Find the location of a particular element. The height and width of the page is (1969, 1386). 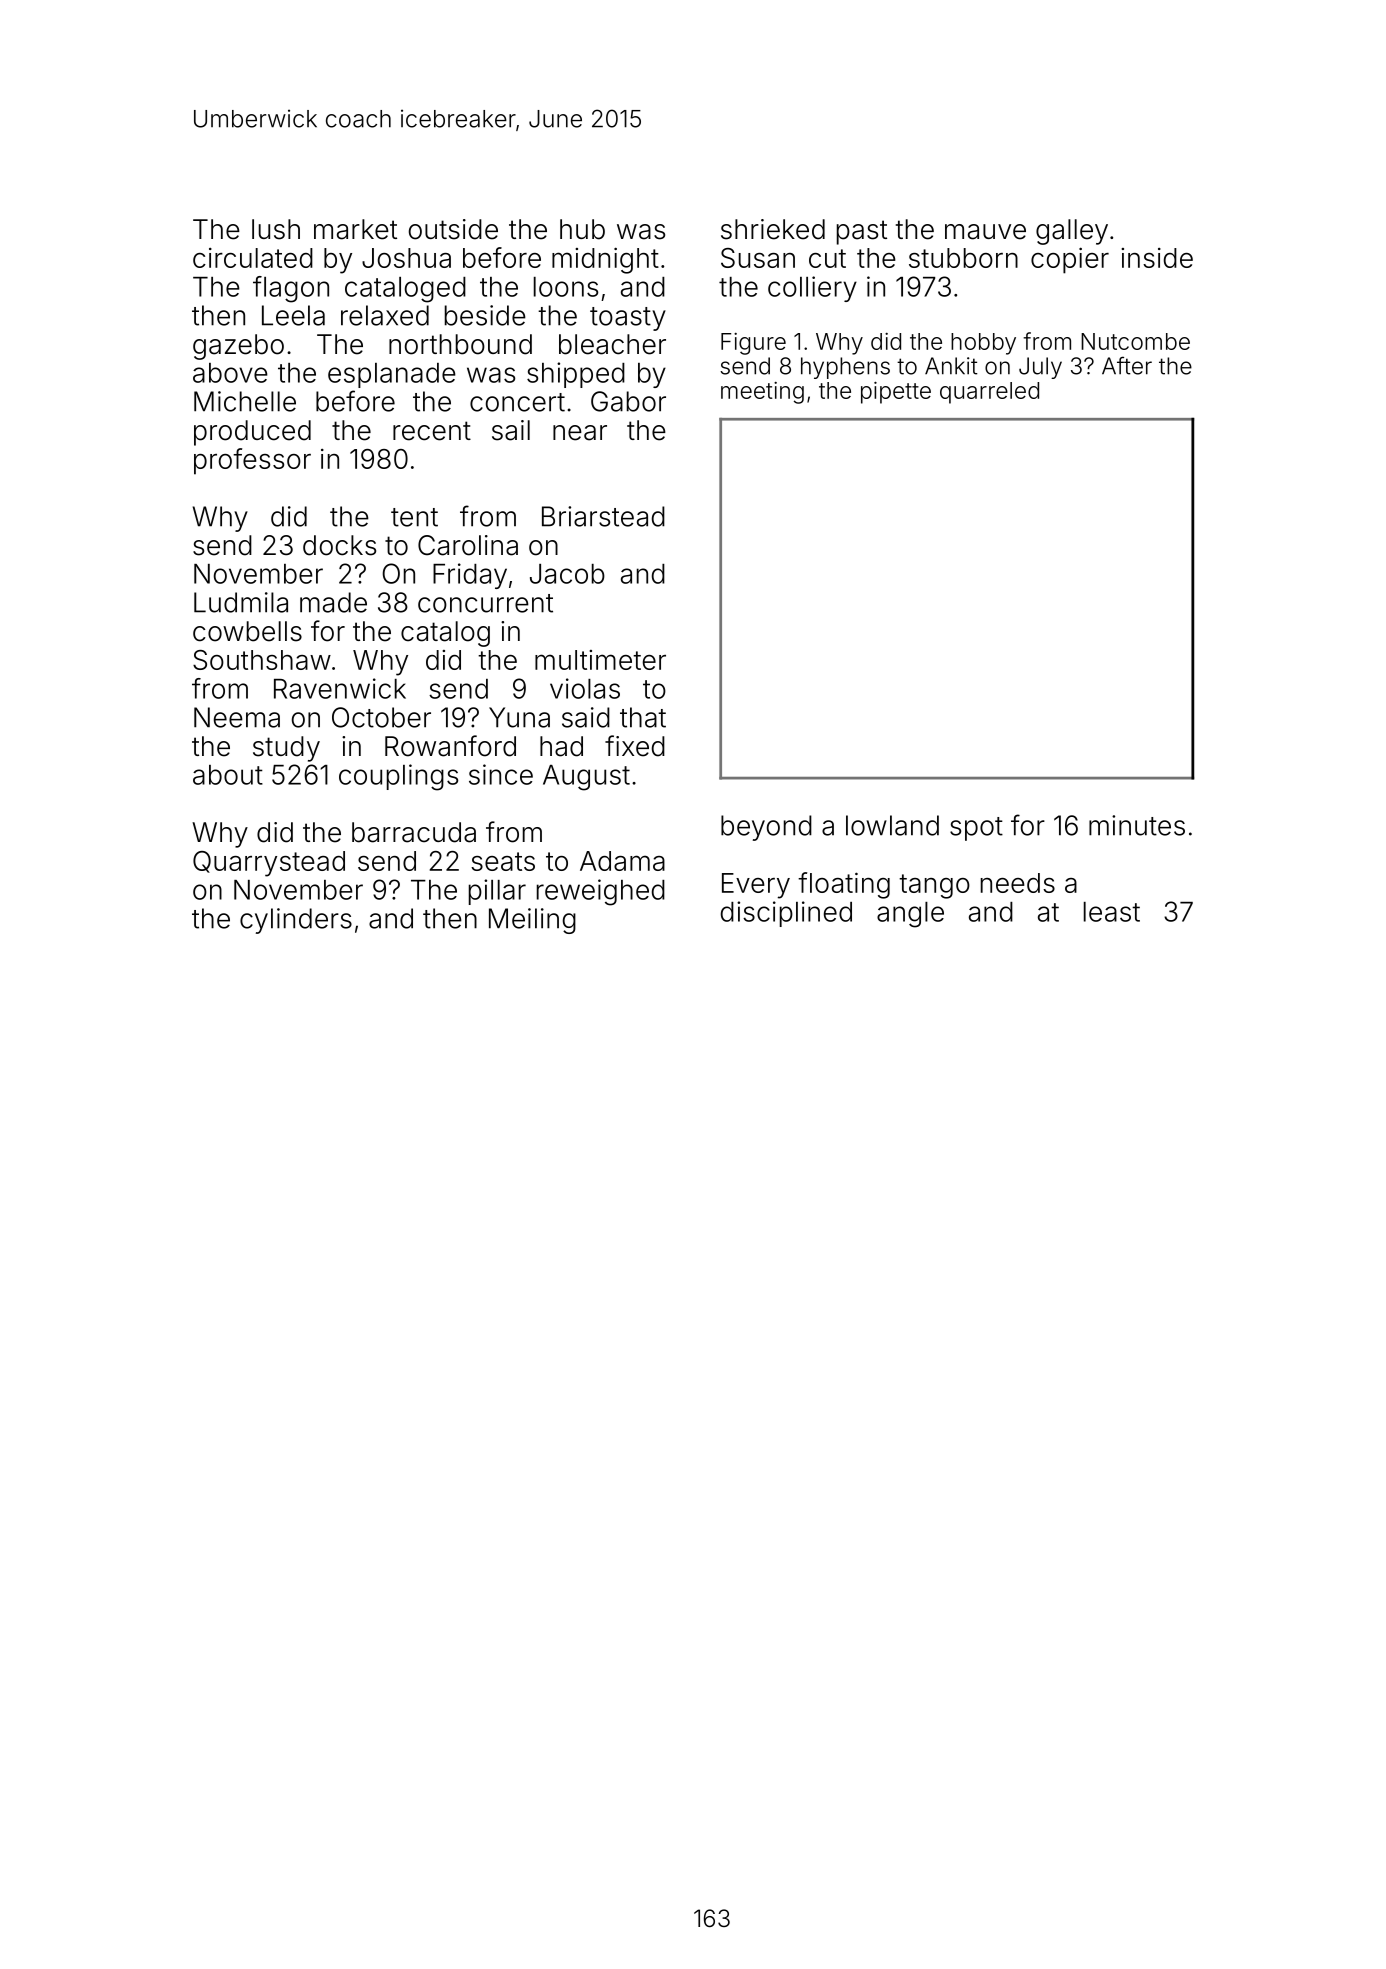

outside is located at coordinates (453, 229).
